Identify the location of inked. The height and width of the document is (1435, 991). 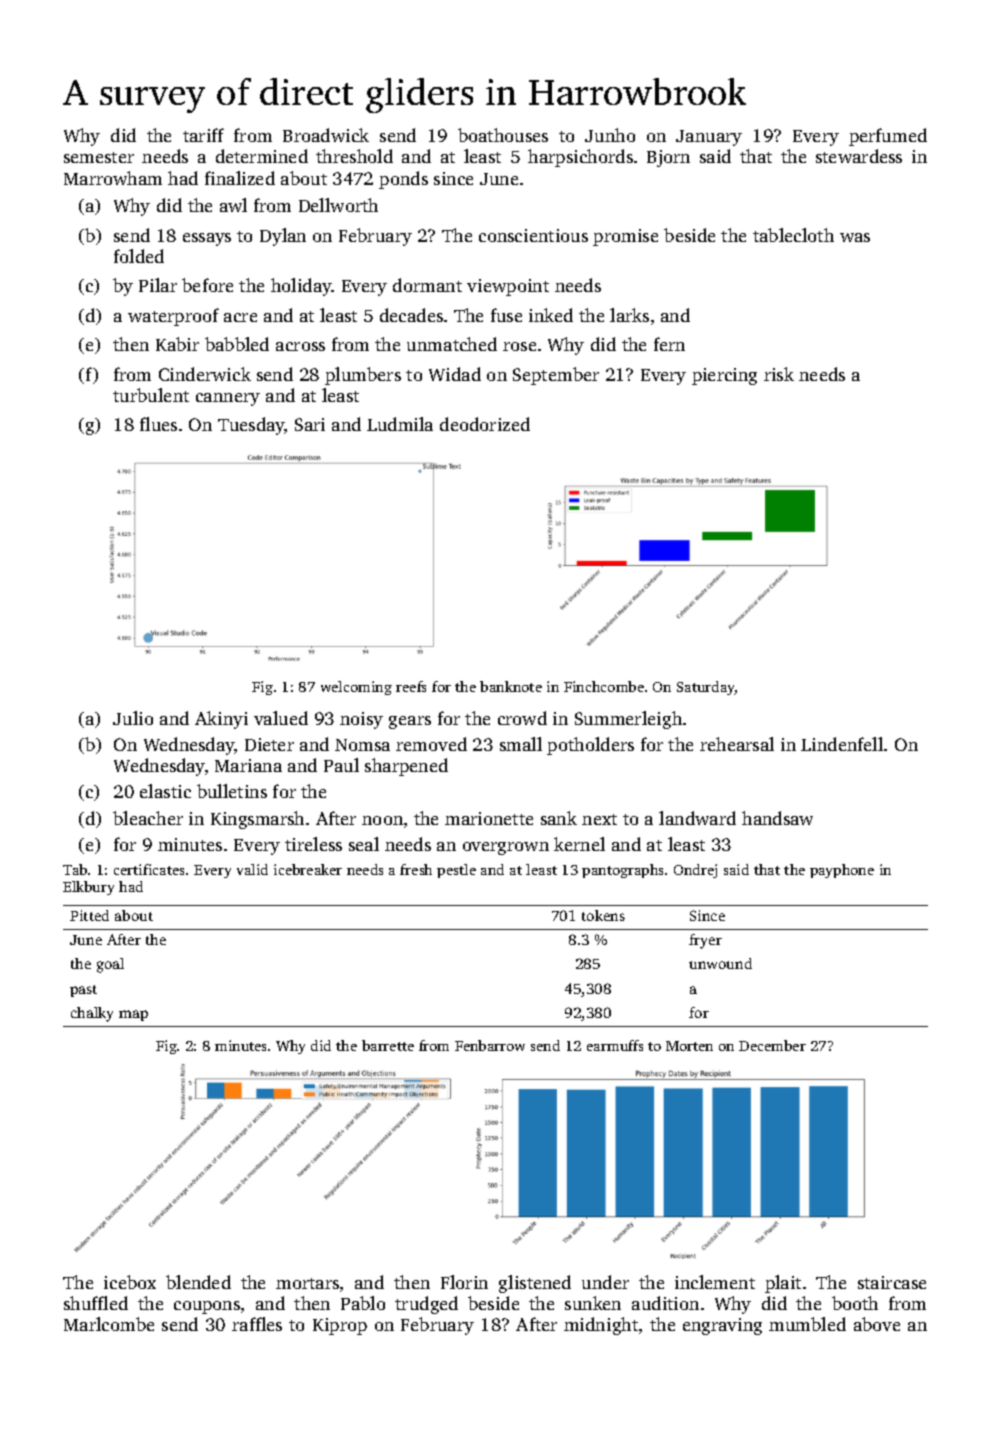
(551, 315).
